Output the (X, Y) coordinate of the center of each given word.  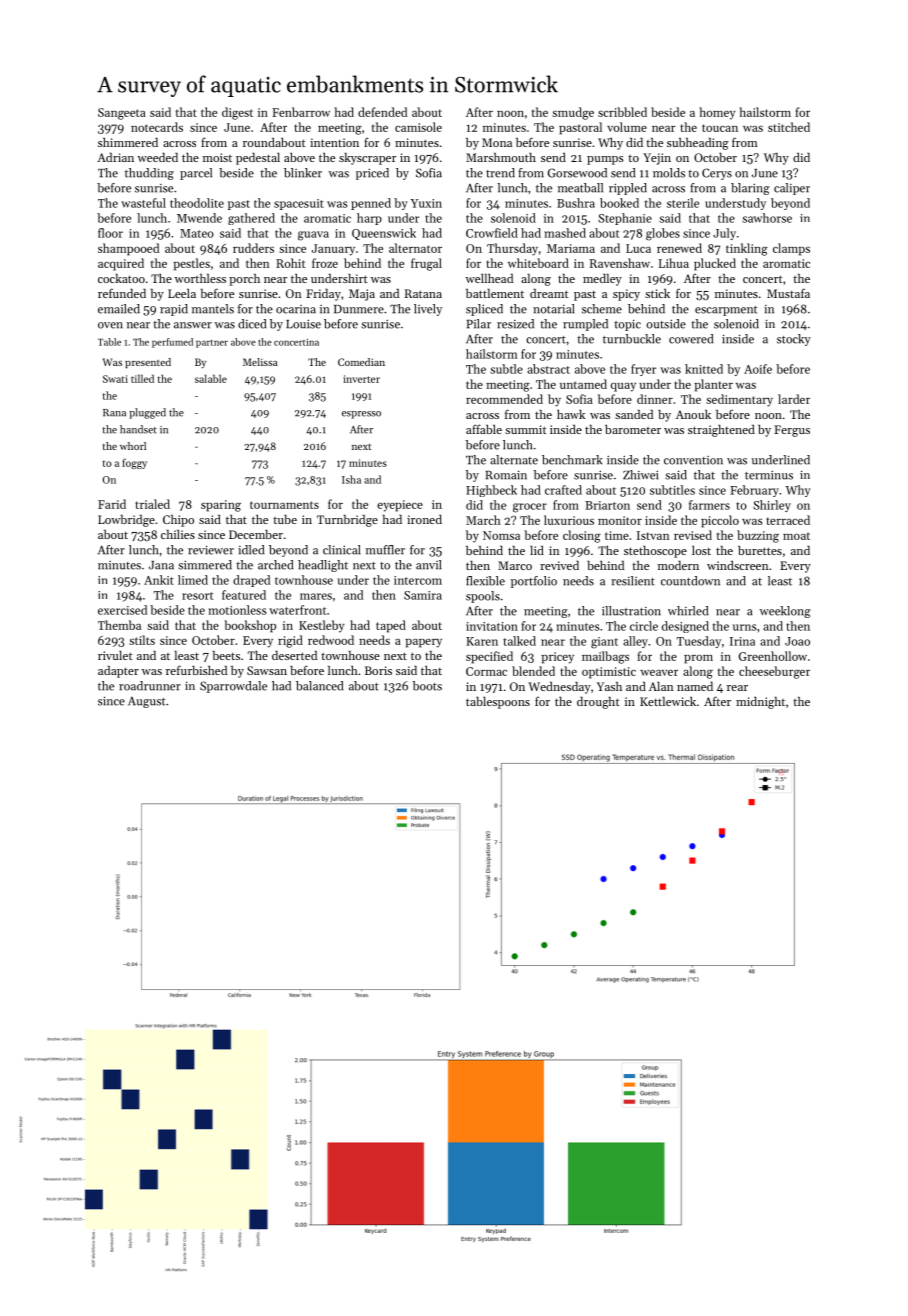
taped (391, 626)
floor (110, 233)
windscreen (737, 565)
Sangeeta (122, 114)
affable (484, 429)
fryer (643, 370)
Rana (114, 413)
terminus (769, 475)
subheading (698, 144)
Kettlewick (668, 701)
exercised (122, 610)
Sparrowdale (233, 687)
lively (428, 310)
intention (334, 142)
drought (598, 703)
